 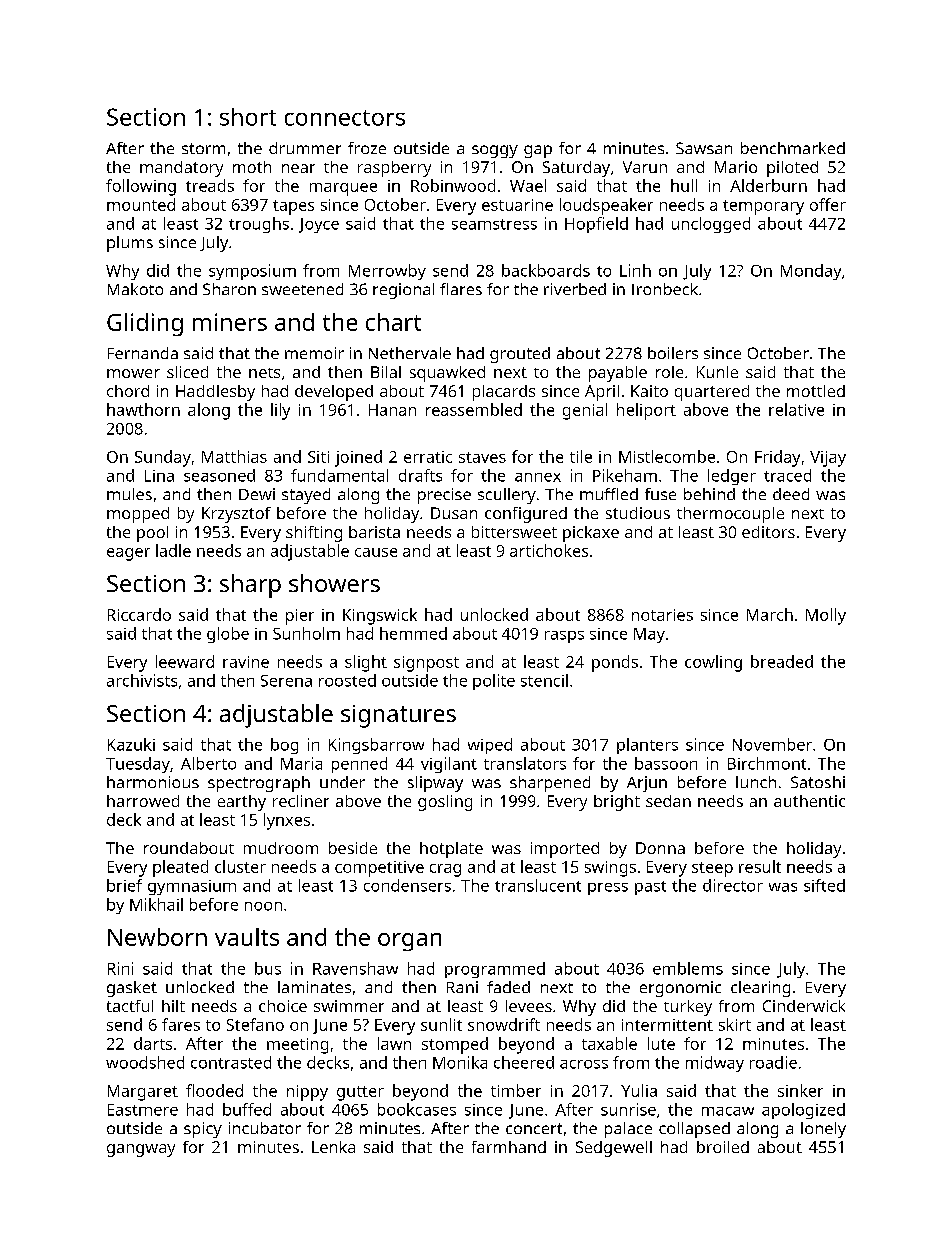 I want to click on flares, so click(x=461, y=289).
